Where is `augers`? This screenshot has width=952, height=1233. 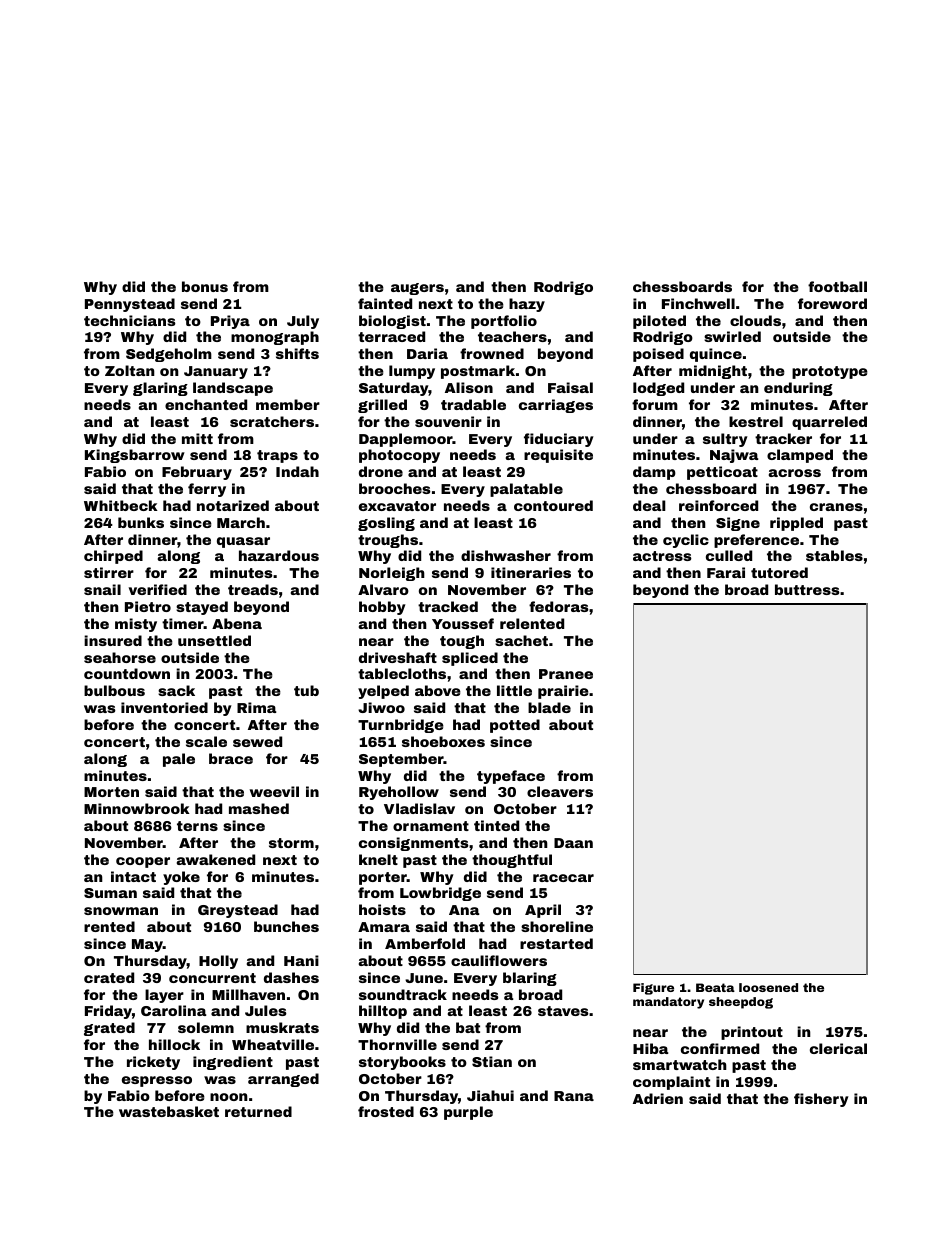
augers is located at coordinates (417, 289).
